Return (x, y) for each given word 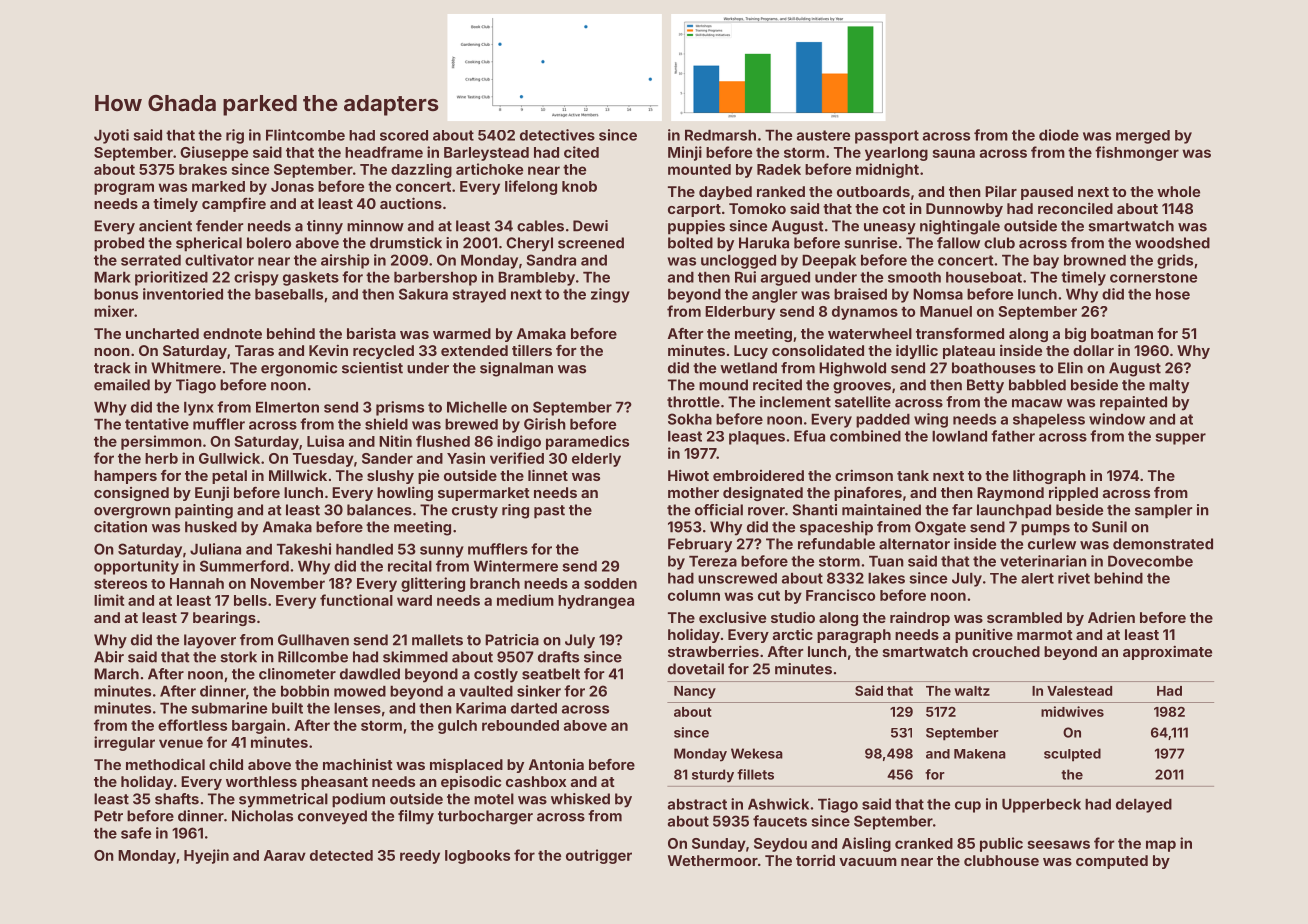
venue (181, 743)
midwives (1072, 711)
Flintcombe (305, 135)
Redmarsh (720, 135)
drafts (558, 657)
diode (1059, 135)
